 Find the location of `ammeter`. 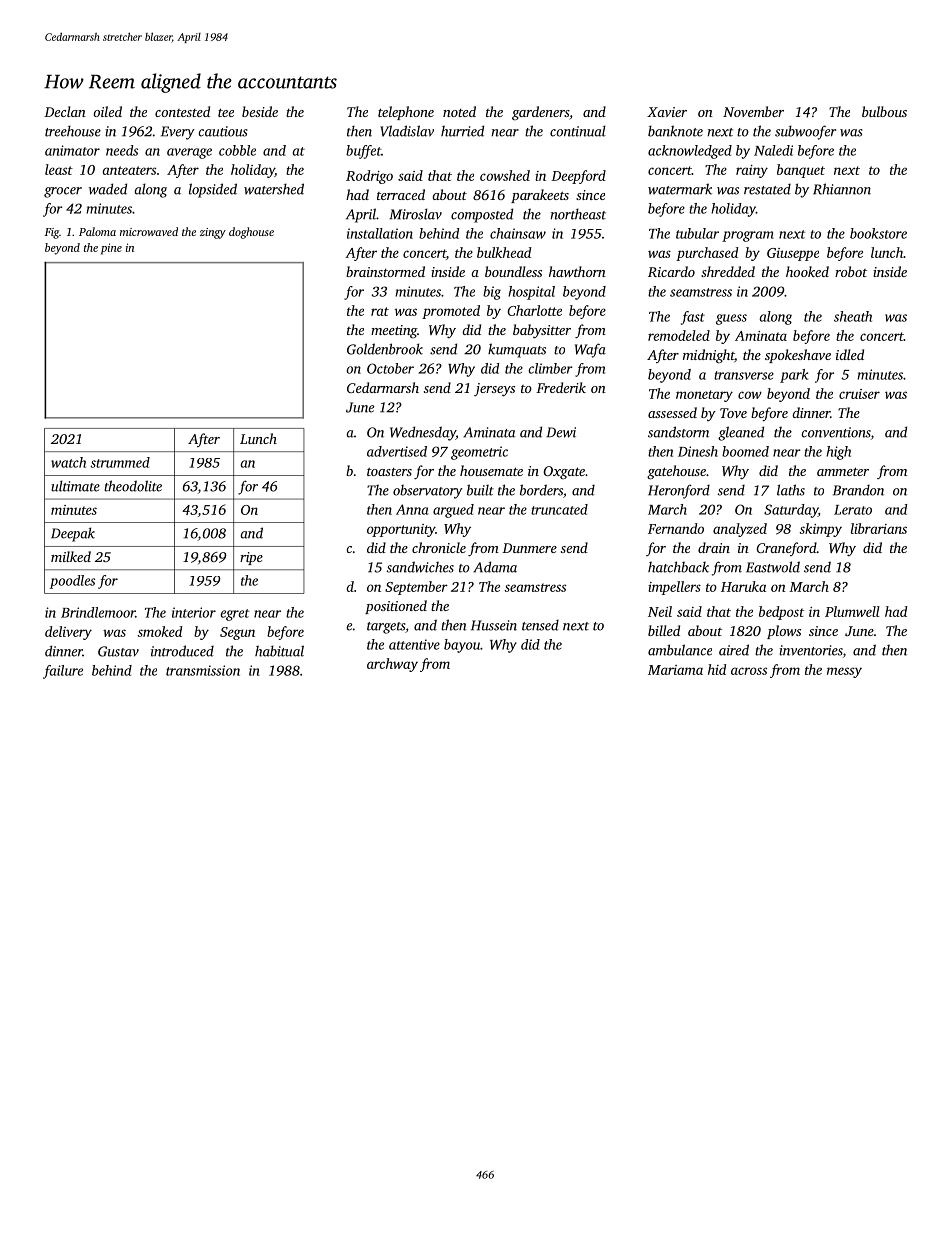

ammeter is located at coordinates (843, 471).
